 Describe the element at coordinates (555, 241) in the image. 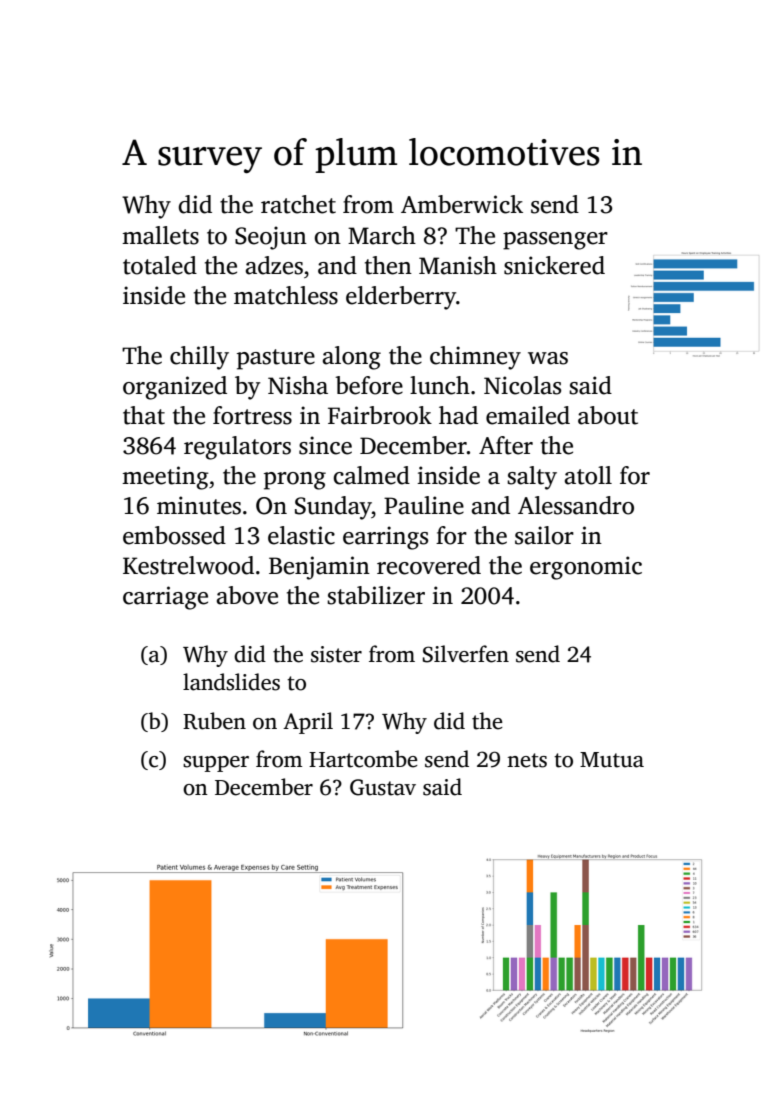

I see `passenger` at that location.
